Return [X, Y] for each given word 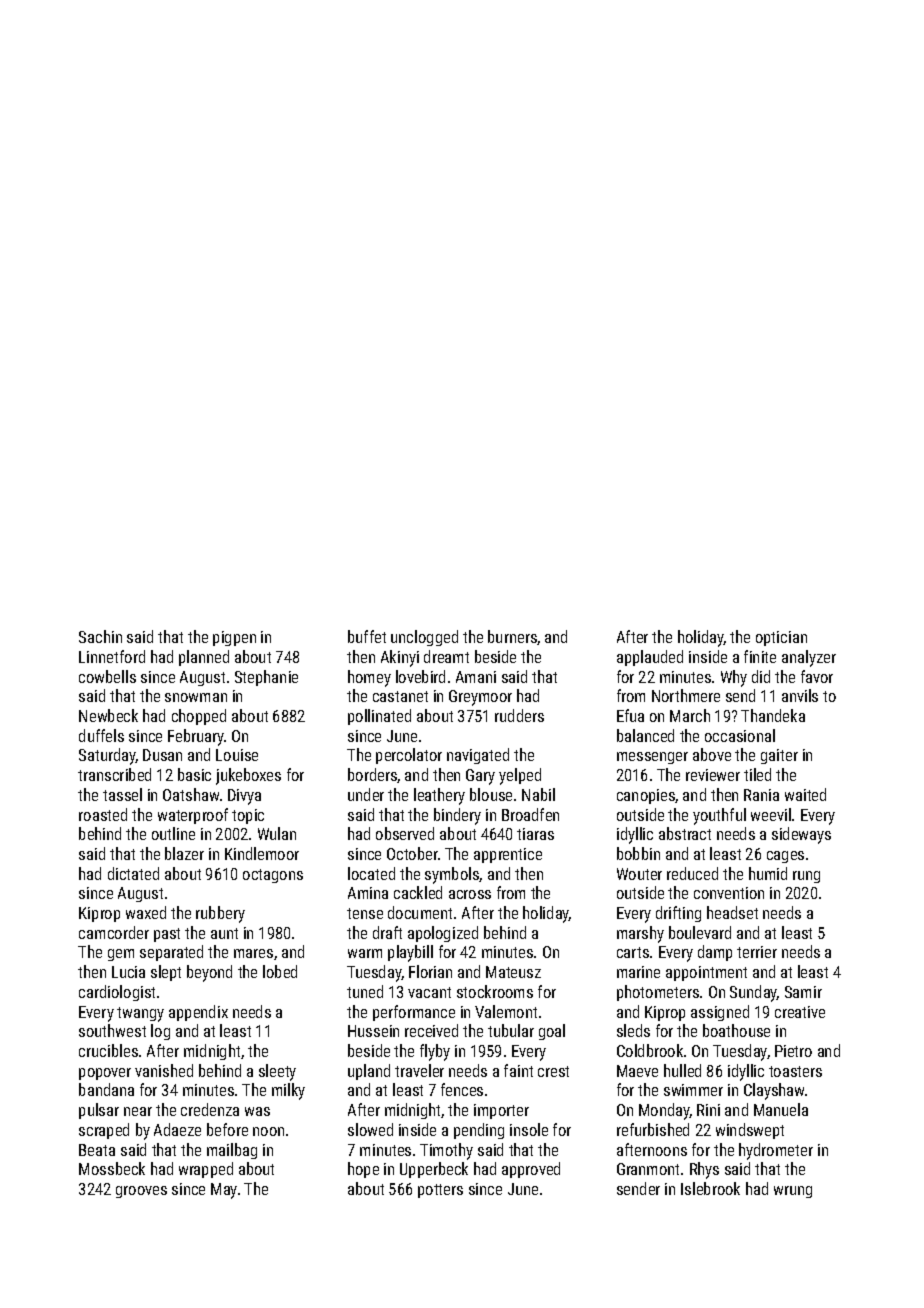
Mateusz [513, 972]
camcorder [114, 932]
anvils [800, 695]
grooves [141, 1192]
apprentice [508, 855]
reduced [692, 873]
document [420, 912]
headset [732, 912]
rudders [519, 715]
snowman [196, 697]
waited [805, 794]
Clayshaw [775, 1091]
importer [501, 1111]
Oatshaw [191, 794]
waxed [146, 912]
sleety [277, 1072]
